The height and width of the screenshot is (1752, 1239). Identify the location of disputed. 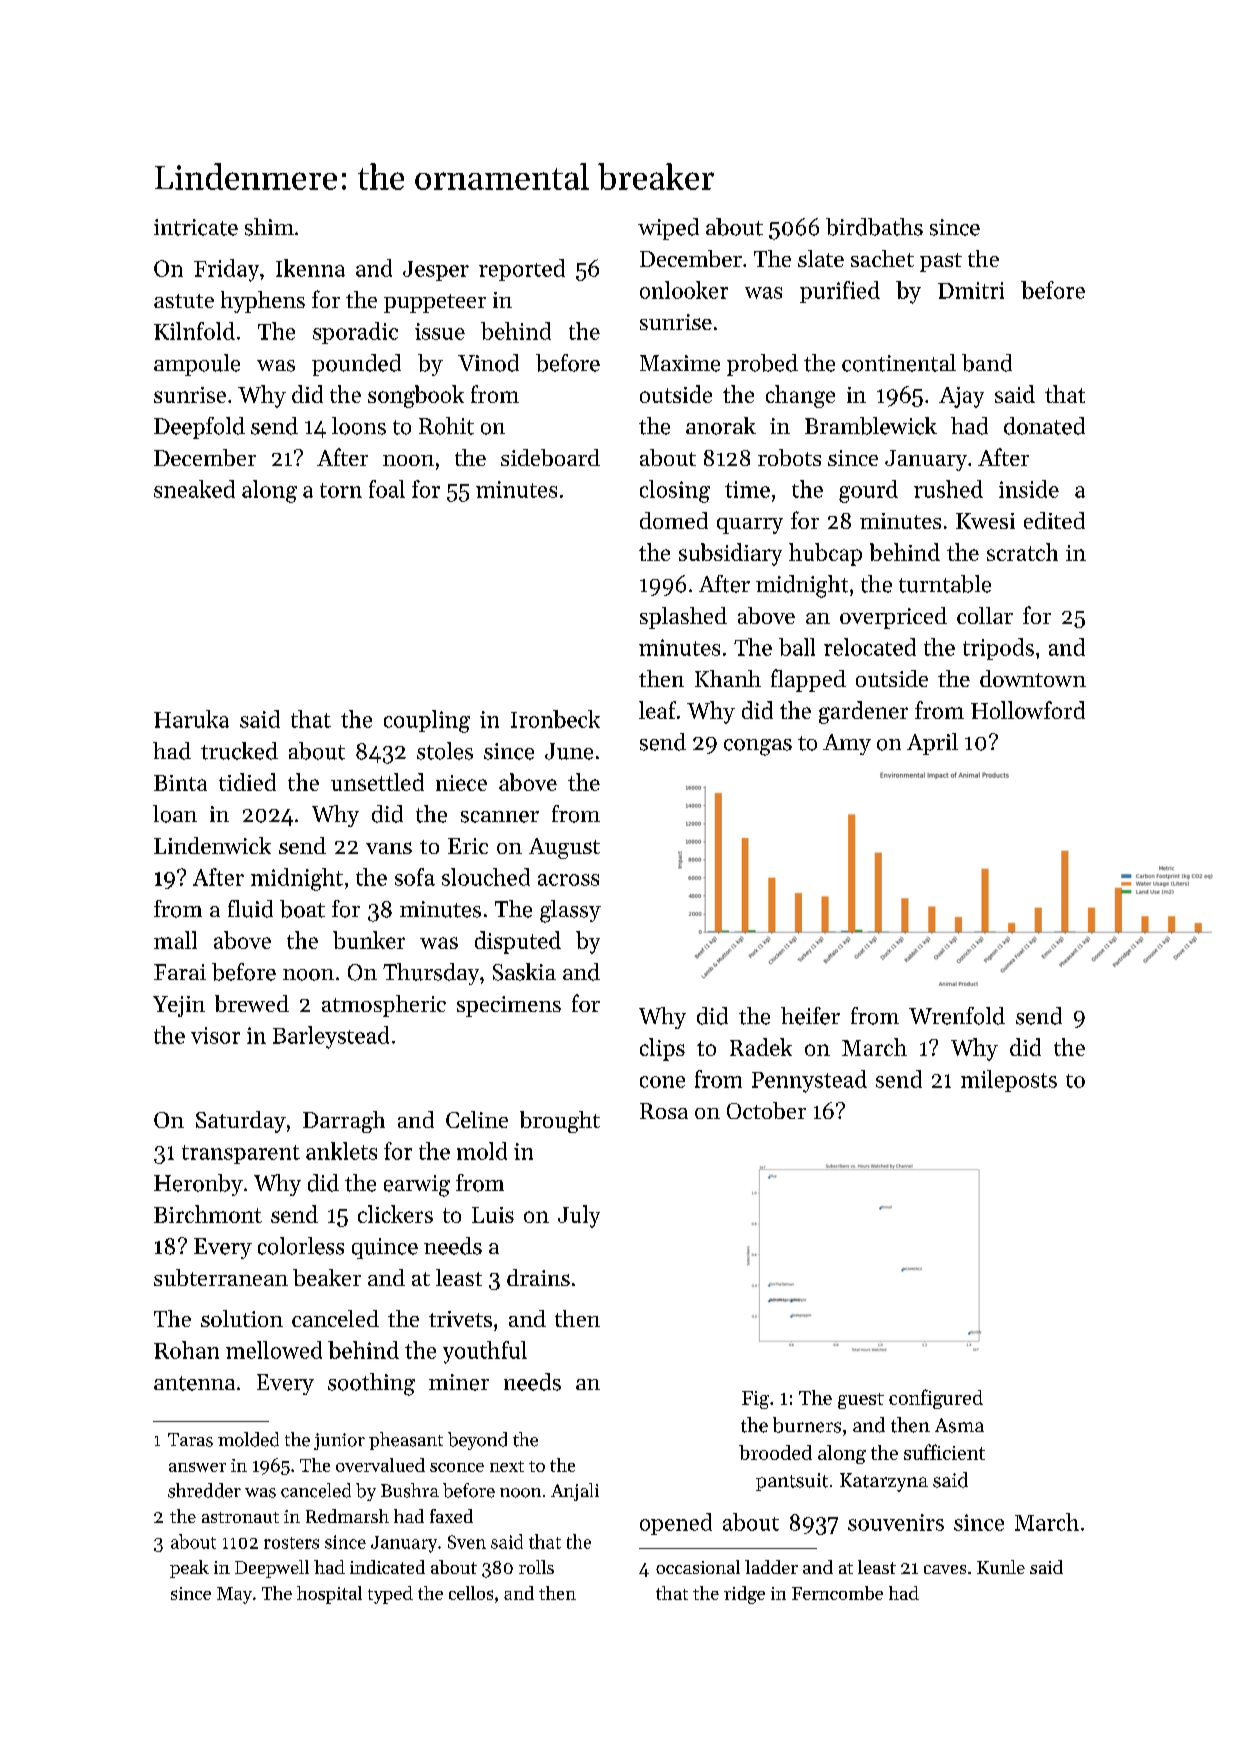
(518, 942).
